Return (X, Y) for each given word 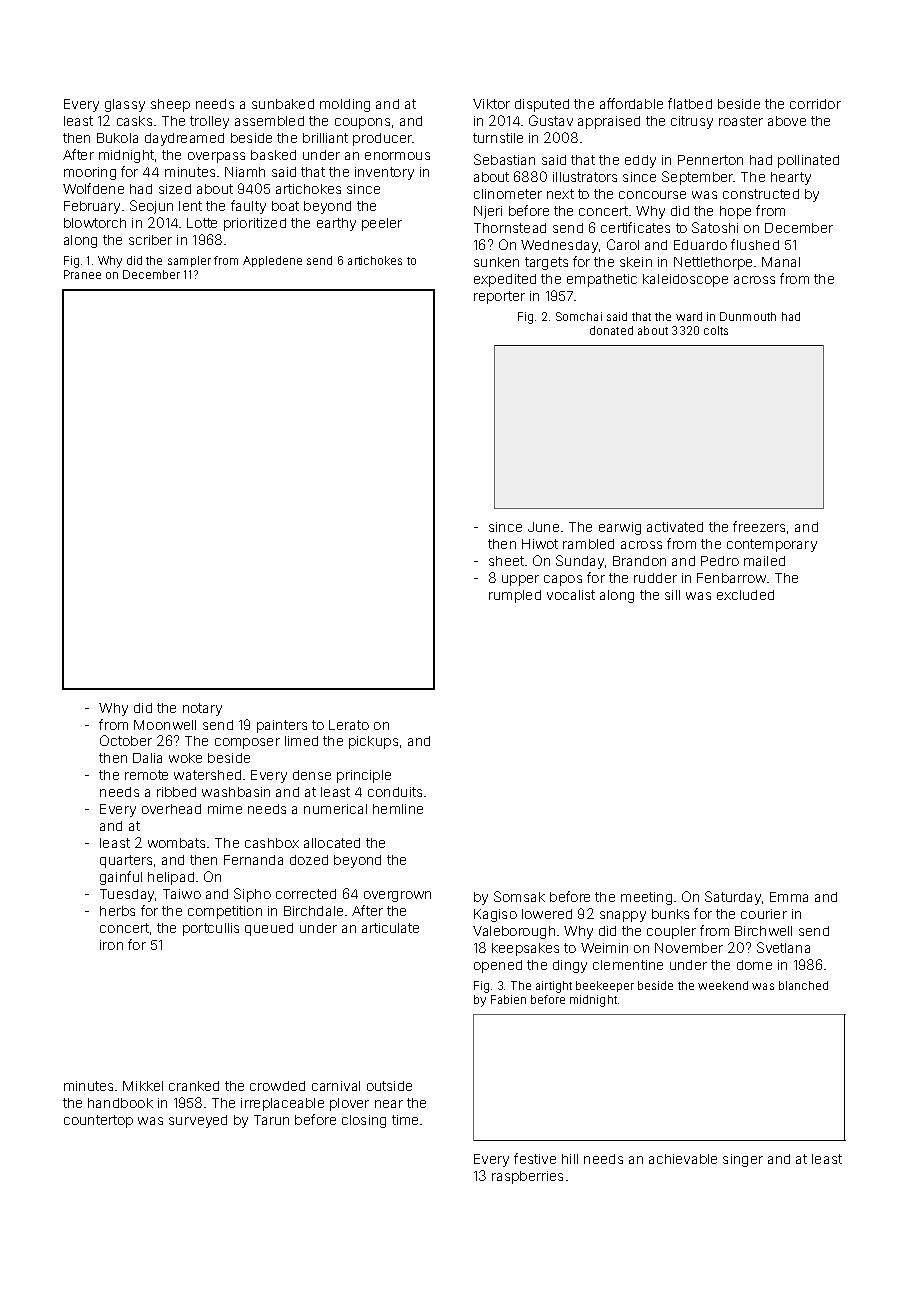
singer (743, 1160)
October (126, 740)
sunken (496, 262)
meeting (646, 898)
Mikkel (143, 1086)
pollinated (808, 161)
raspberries (527, 1177)
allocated (332, 843)
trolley (209, 122)
